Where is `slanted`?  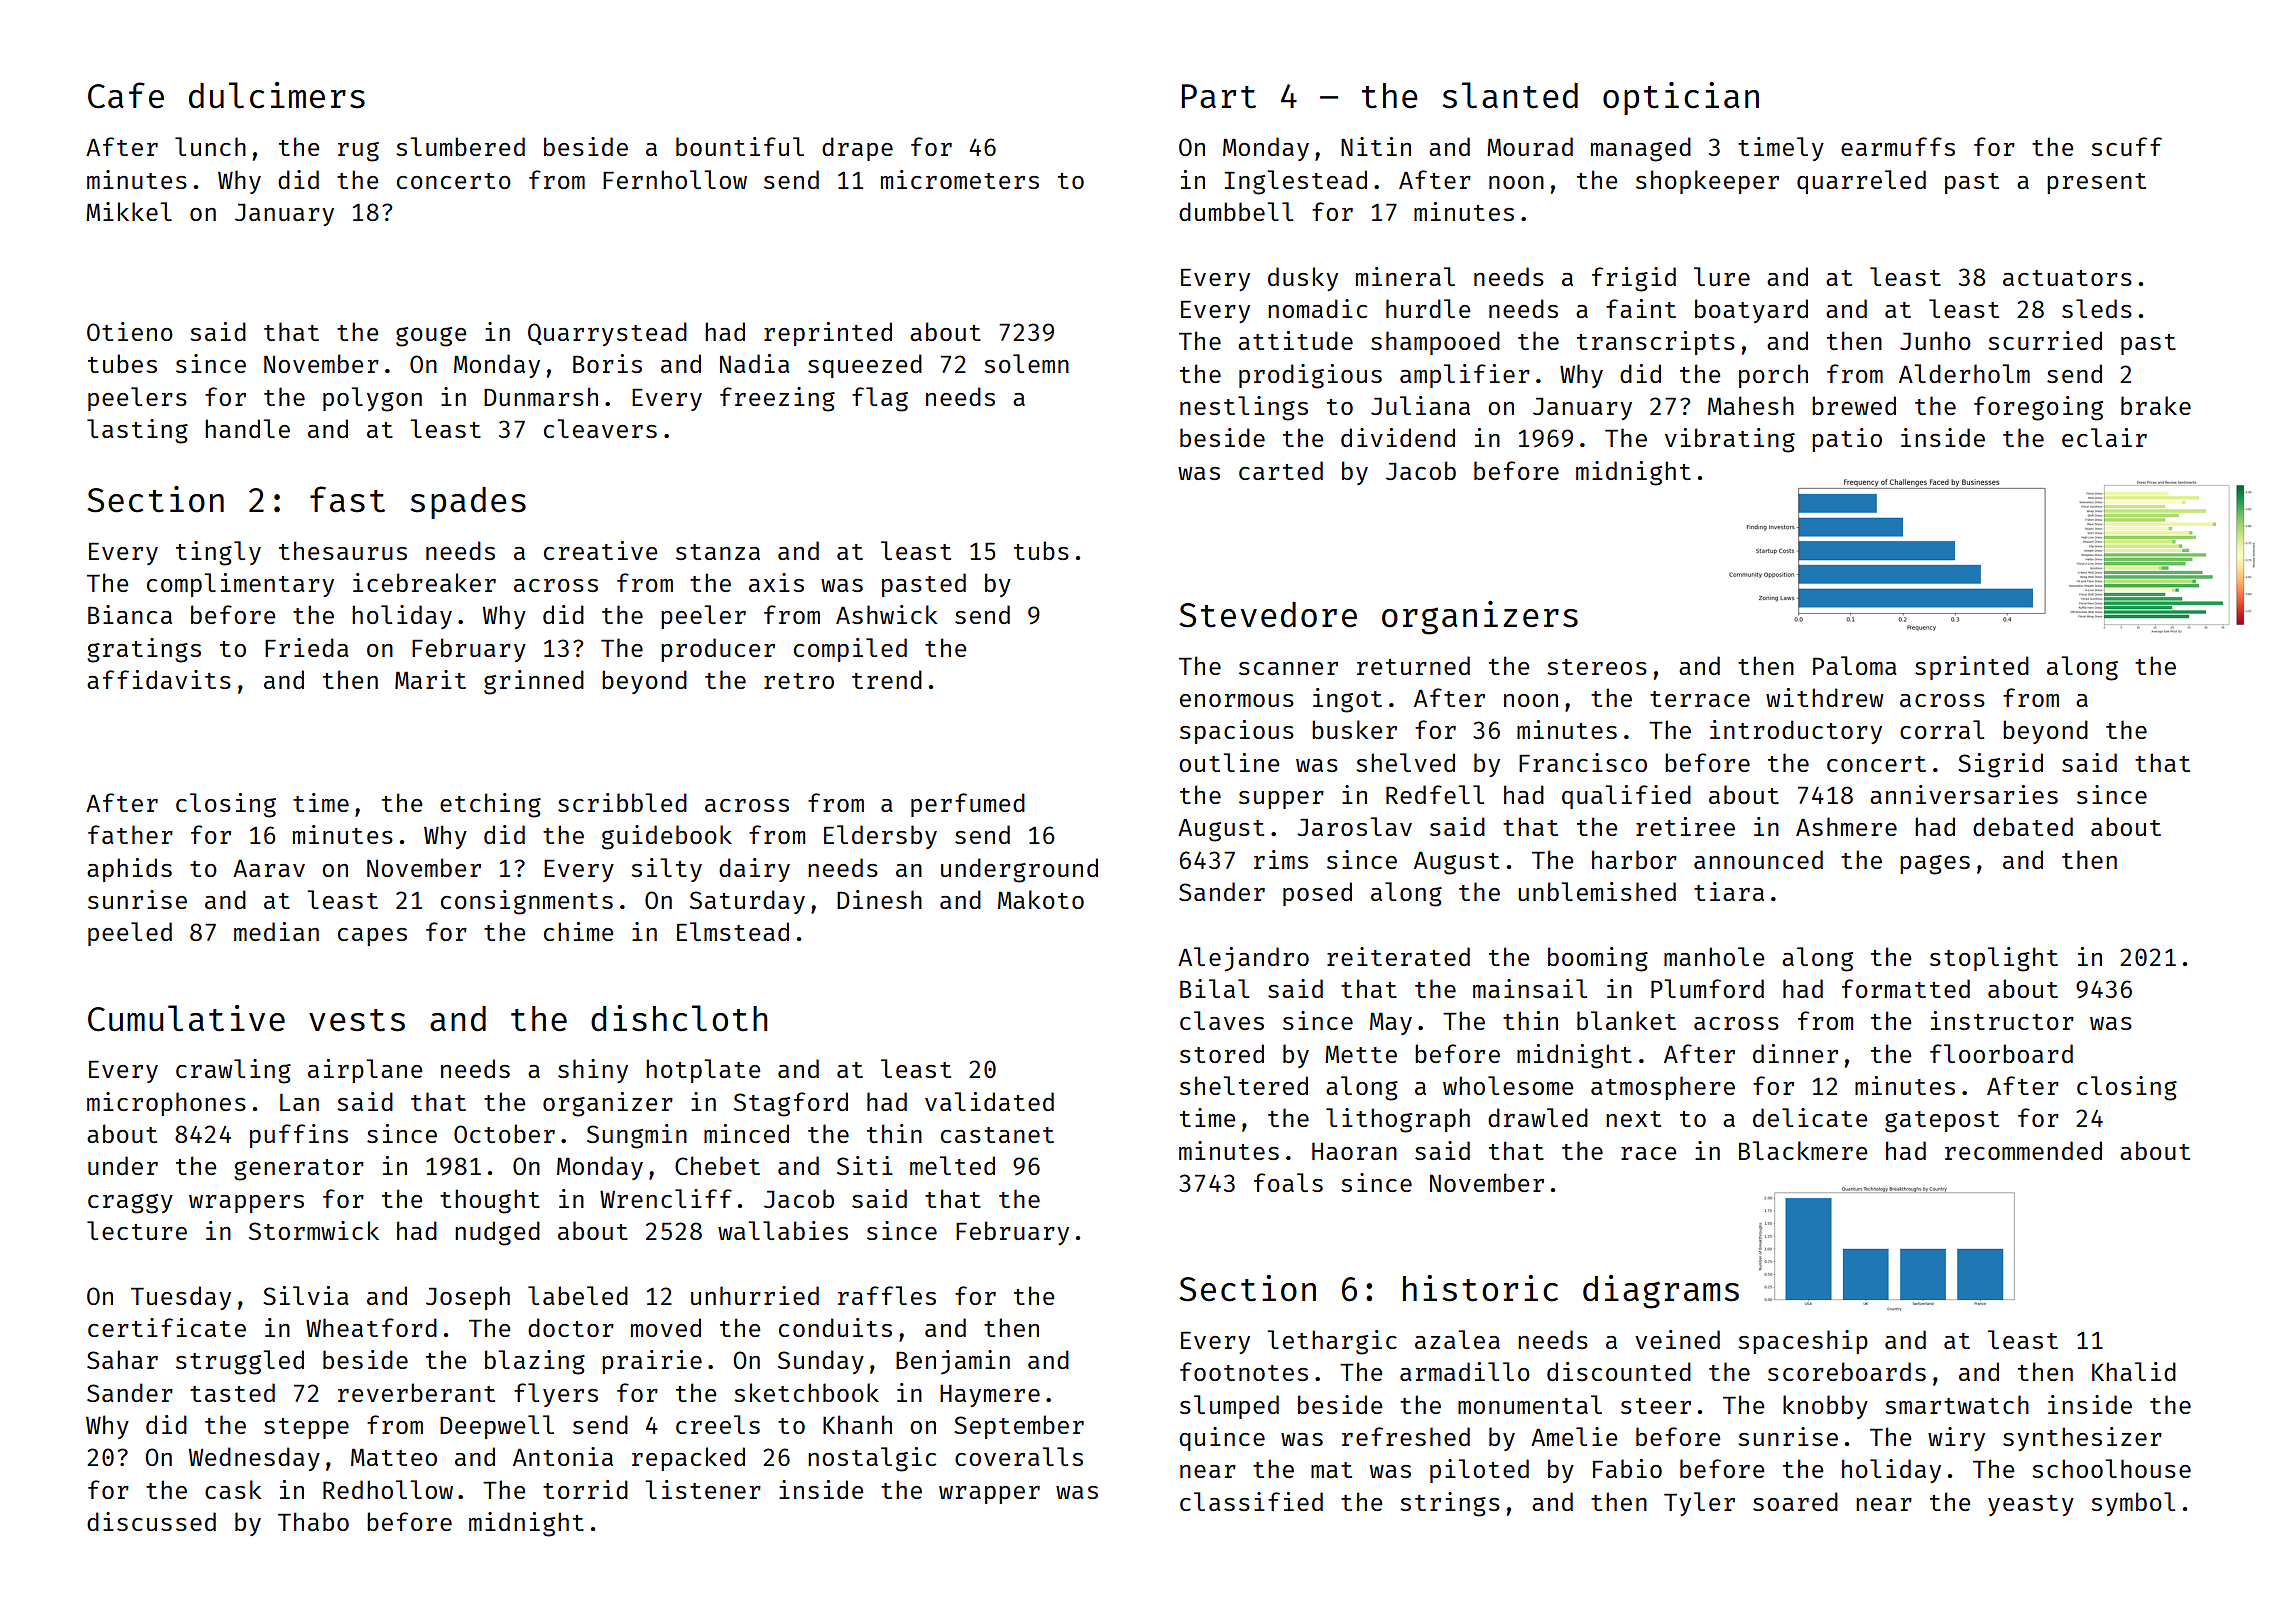 slanted is located at coordinates (1510, 95).
